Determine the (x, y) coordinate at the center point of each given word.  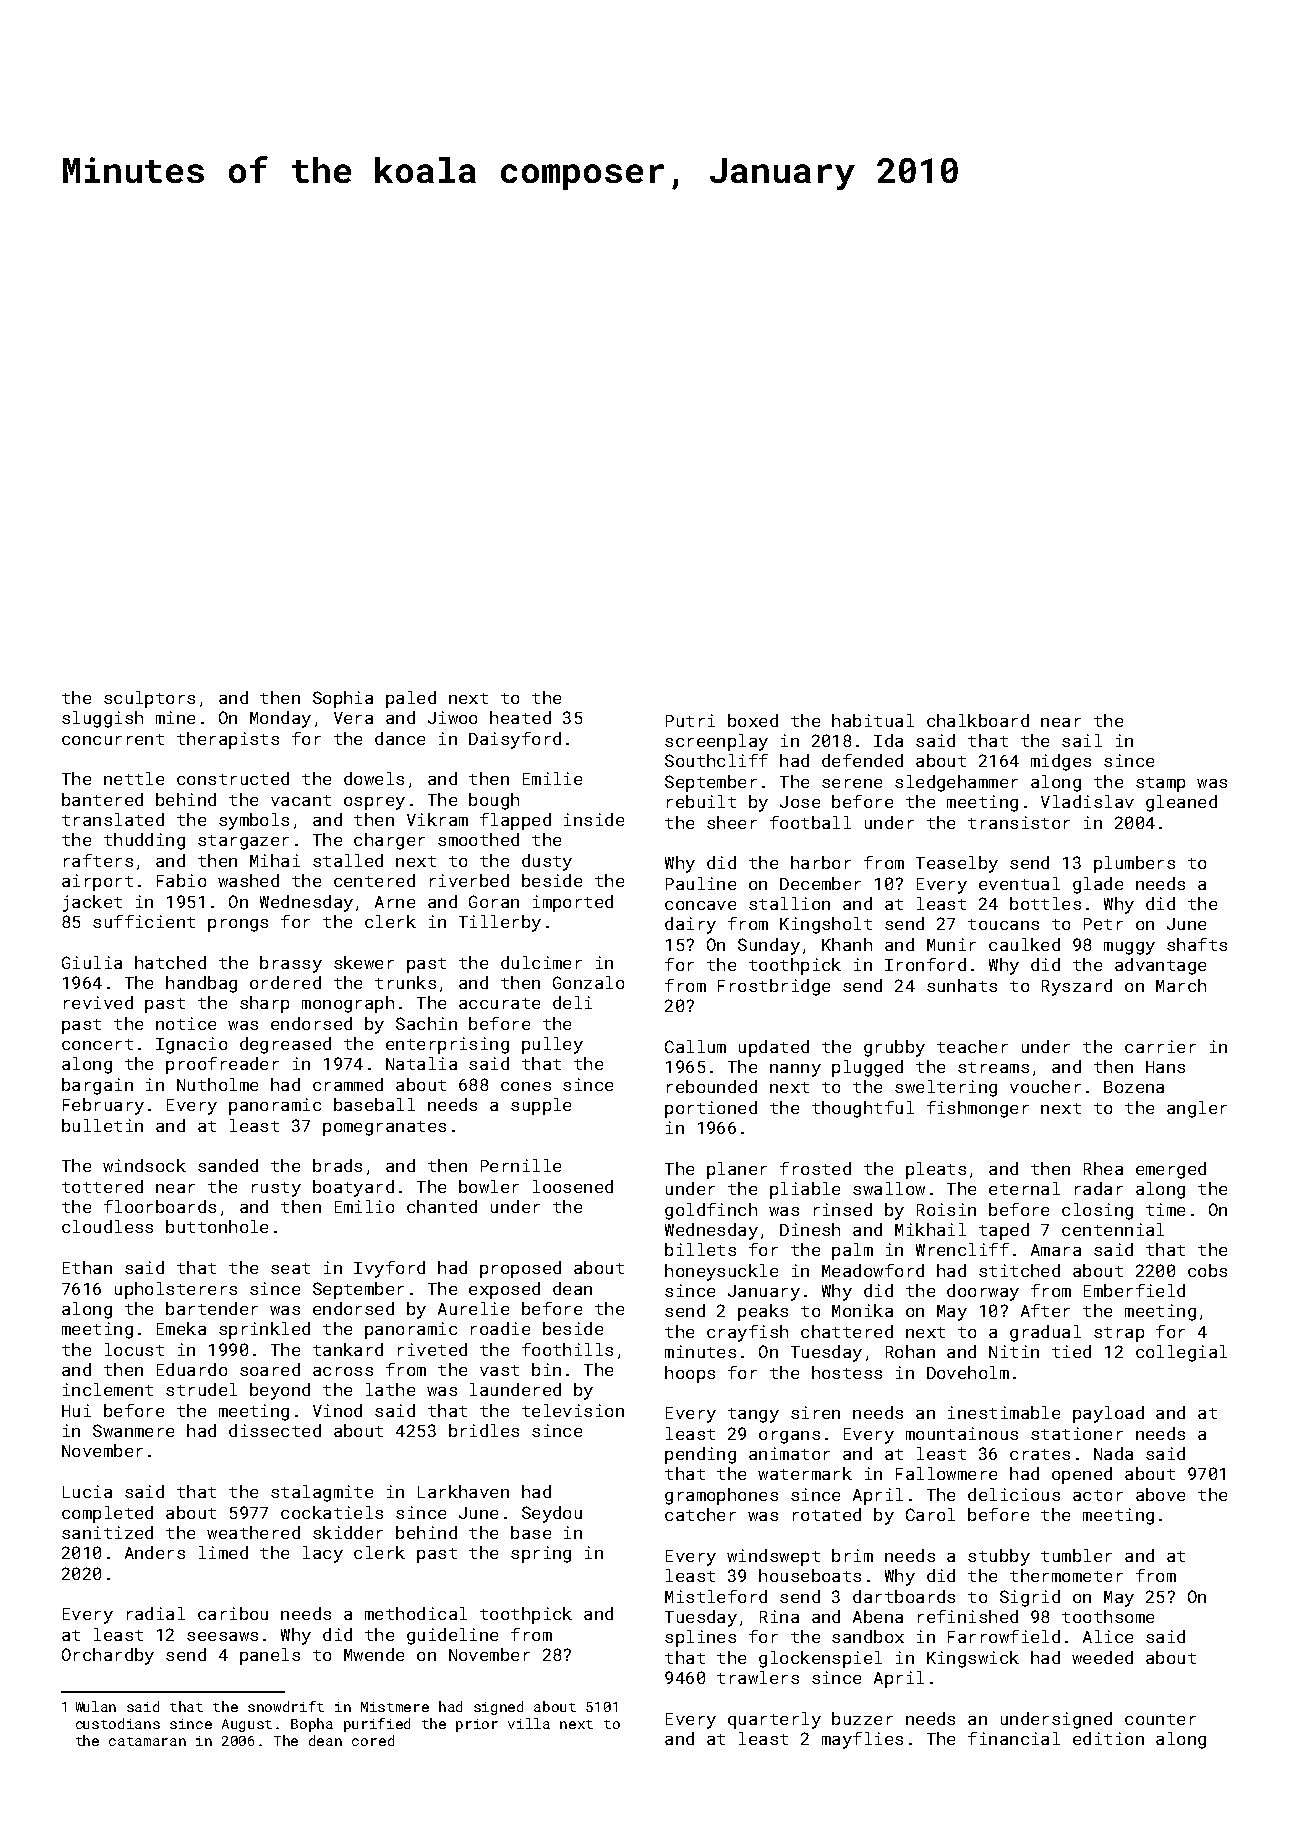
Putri (690, 720)
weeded (1102, 1657)
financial (1014, 1738)
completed (107, 1514)
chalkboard (978, 720)
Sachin (426, 1023)
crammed (348, 1084)
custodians (118, 1723)
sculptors (149, 699)
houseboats (810, 1575)
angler (1197, 1109)
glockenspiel (820, 1659)
